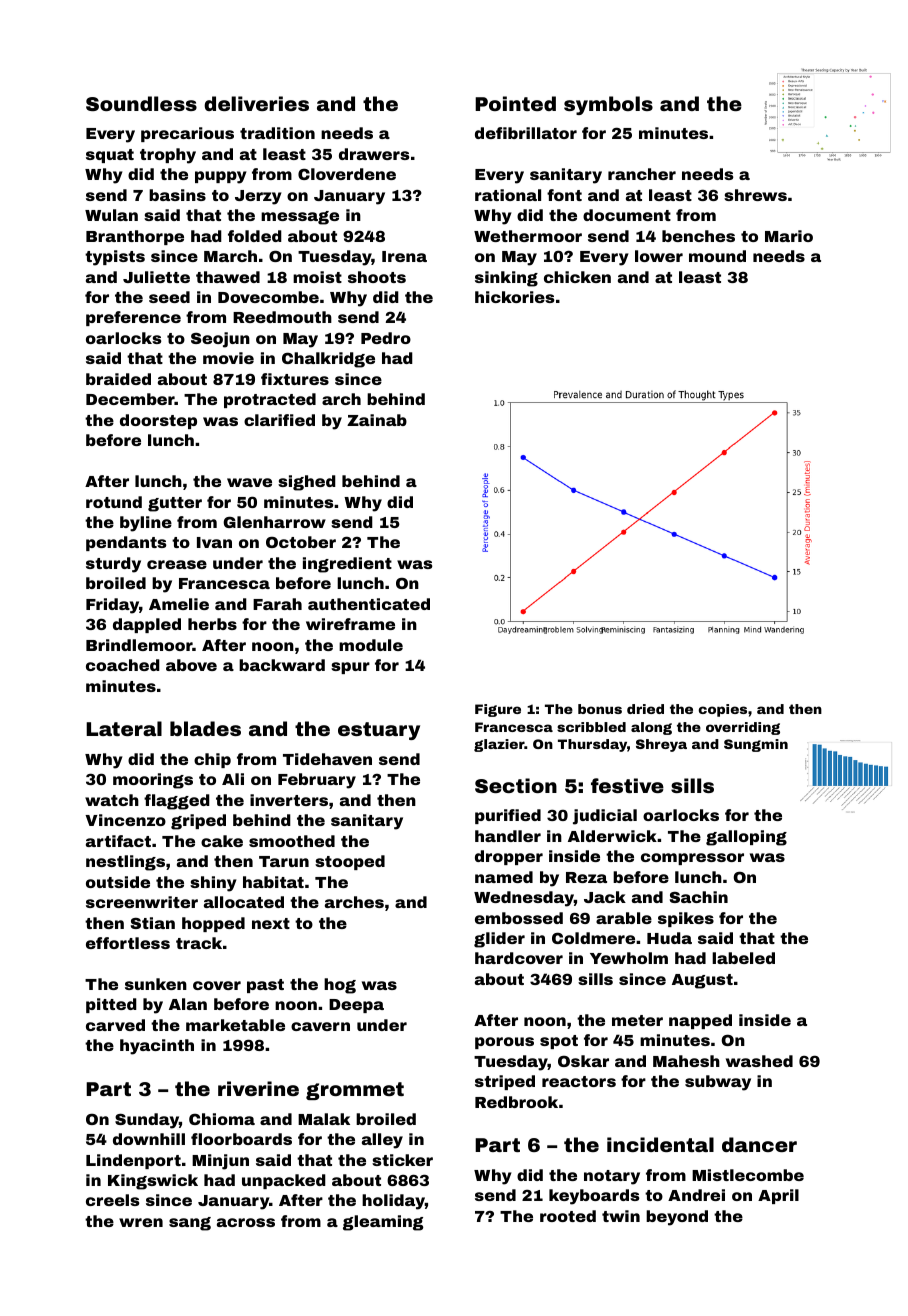 The width and height of the screenshot is (908, 1316). Describe the element at coordinates (347, 565) in the screenshot. I see `ingredient` at that location.
